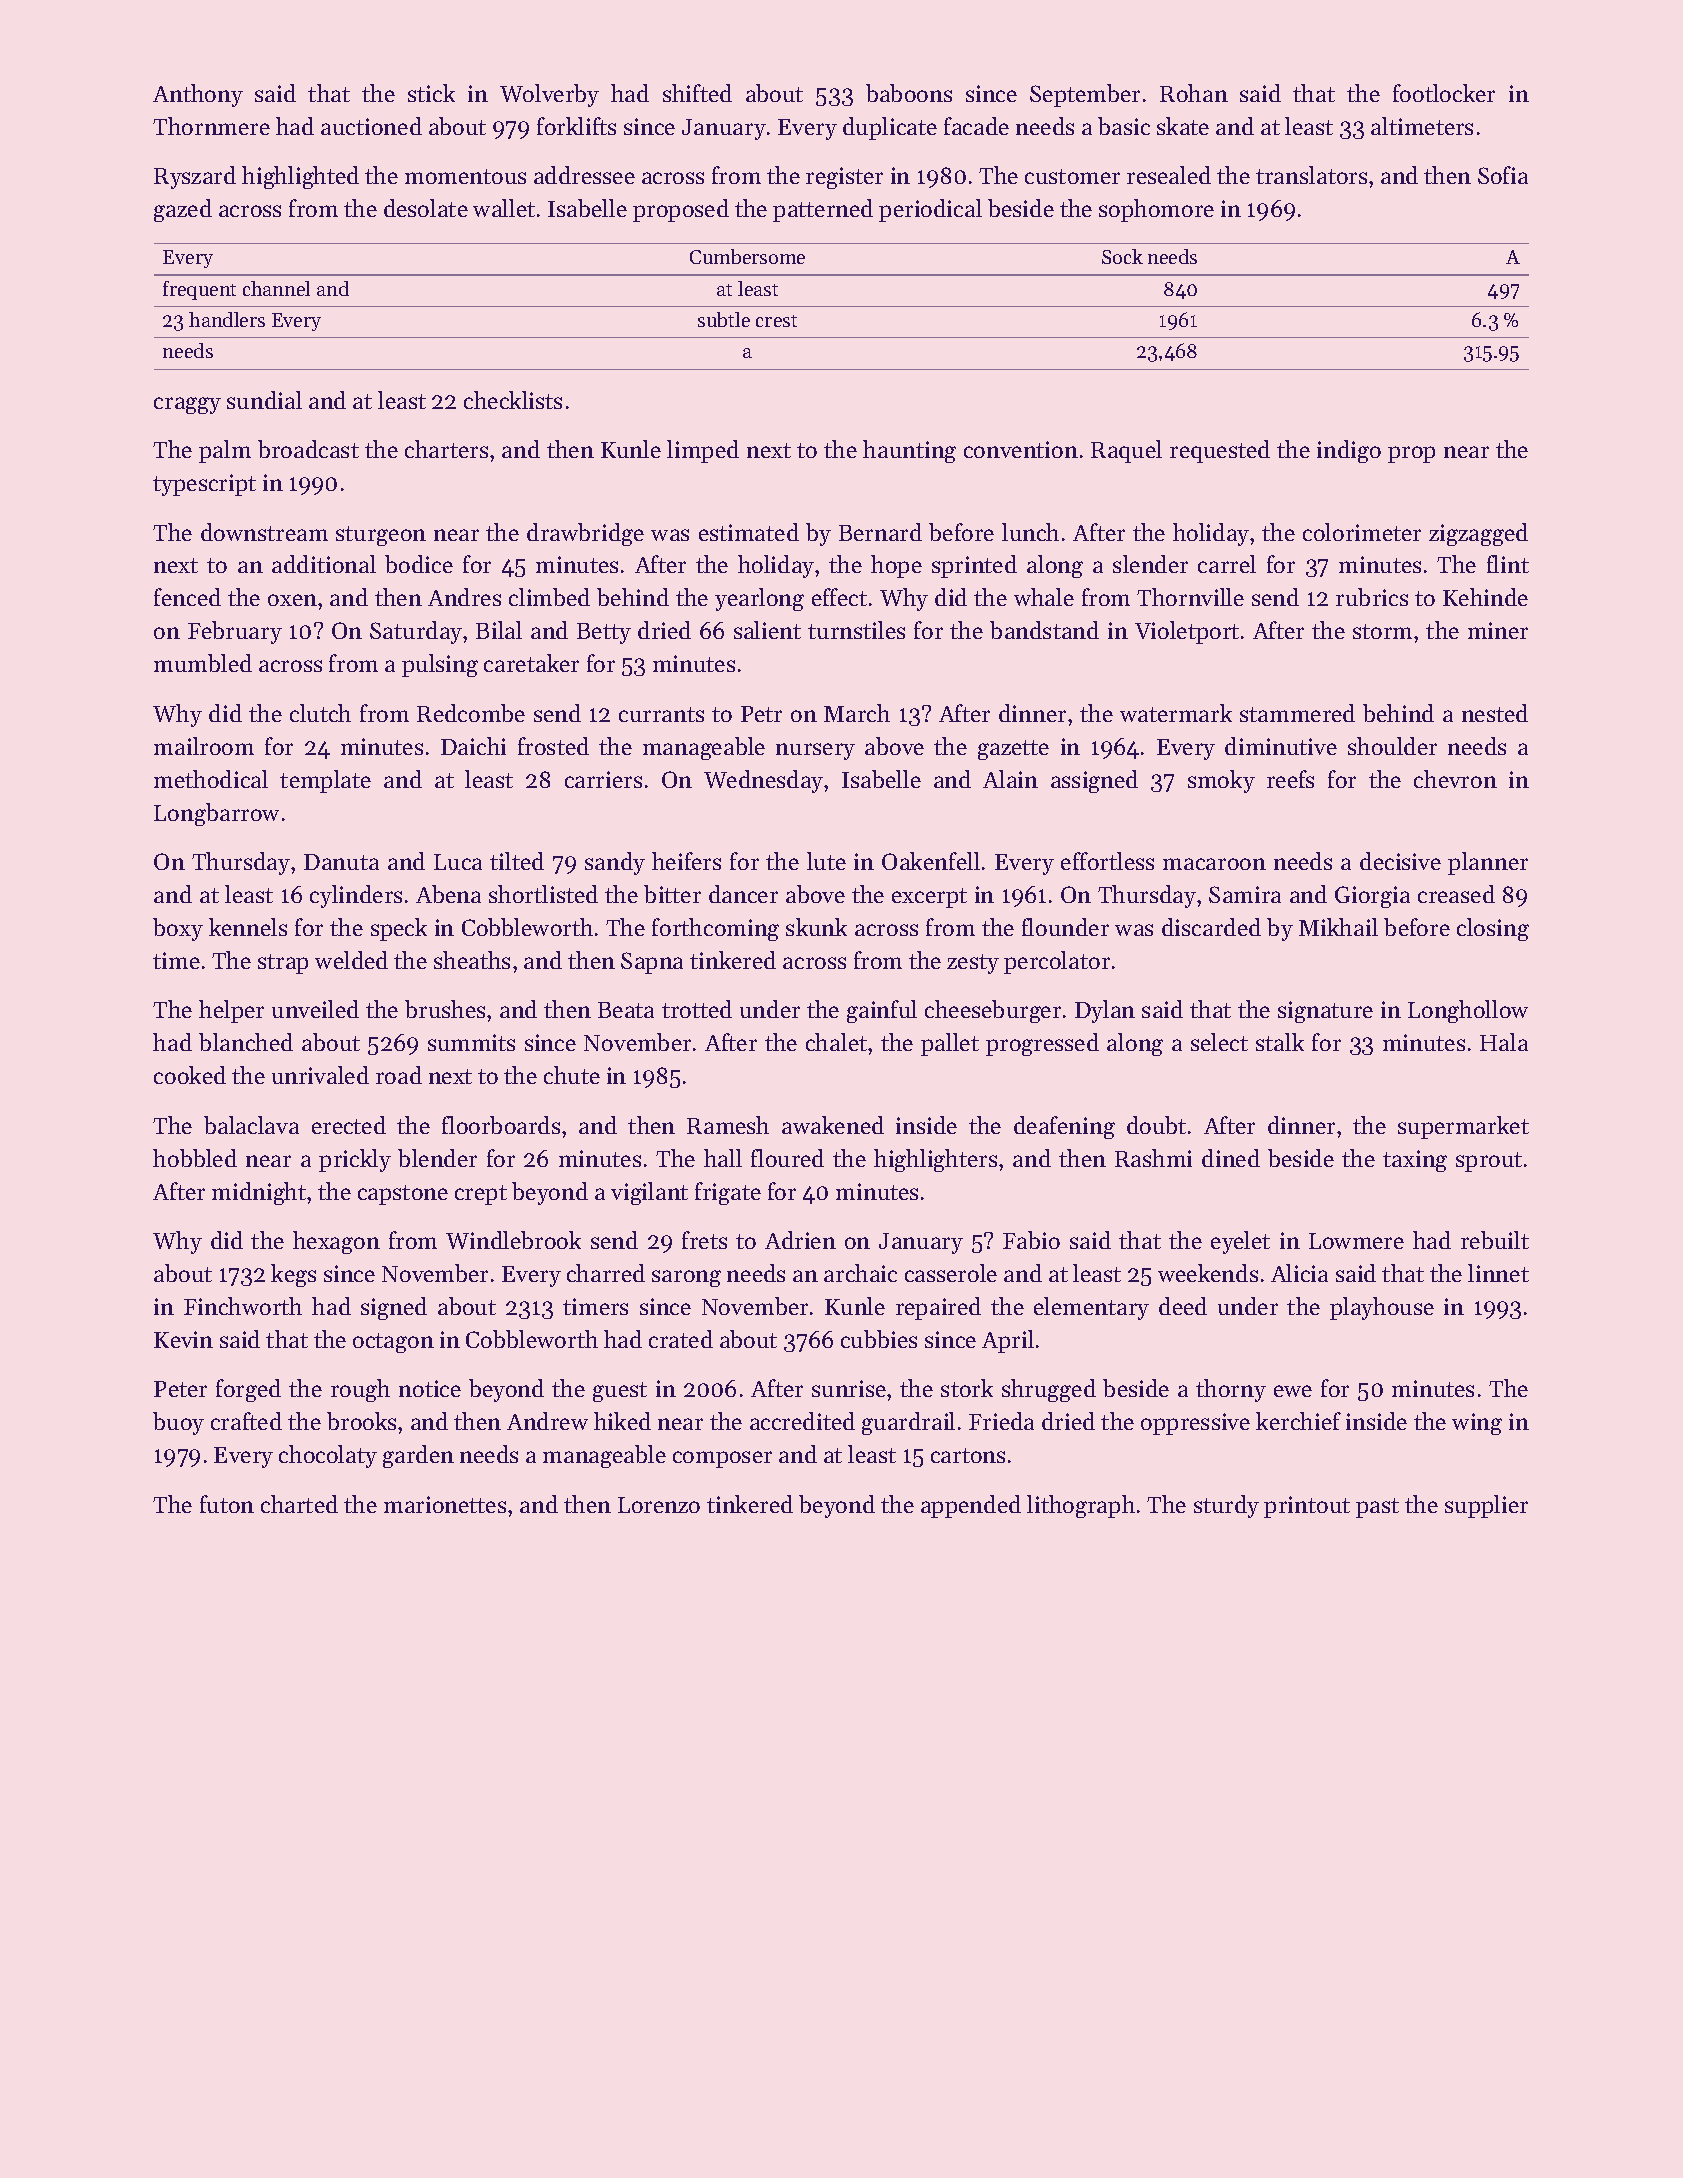  I want to click on marionettes, so click(445, 1504).
